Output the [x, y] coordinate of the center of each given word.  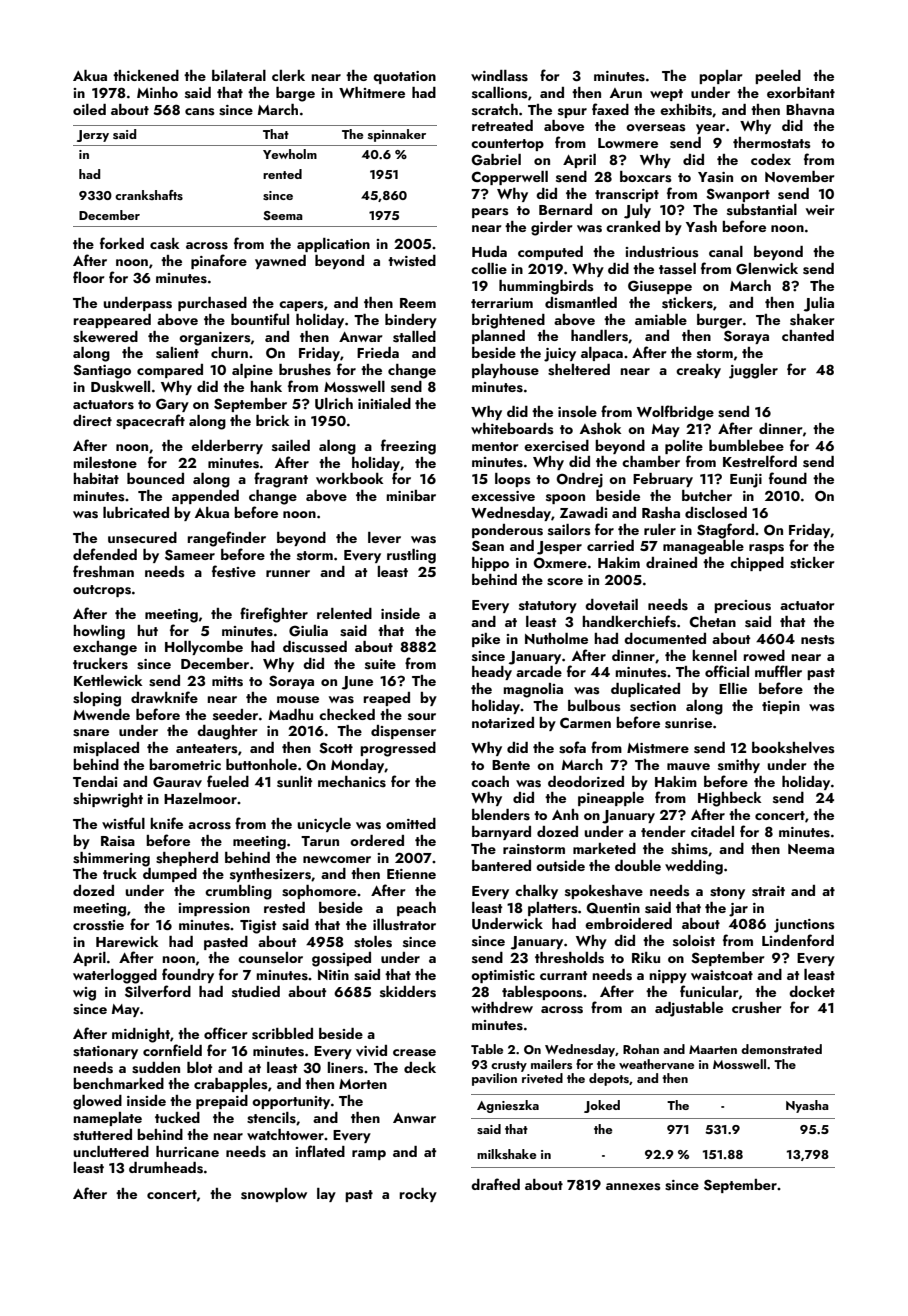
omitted [411, 823]
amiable [661, 319]
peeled [778, 77]
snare [91, 733]
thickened [146, 75]
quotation [404, 77]
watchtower [285, 1134]
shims [689, 849]
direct [92, 420]
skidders [408, 992]
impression [214, 909]
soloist [694, 941]
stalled [414, 337]
